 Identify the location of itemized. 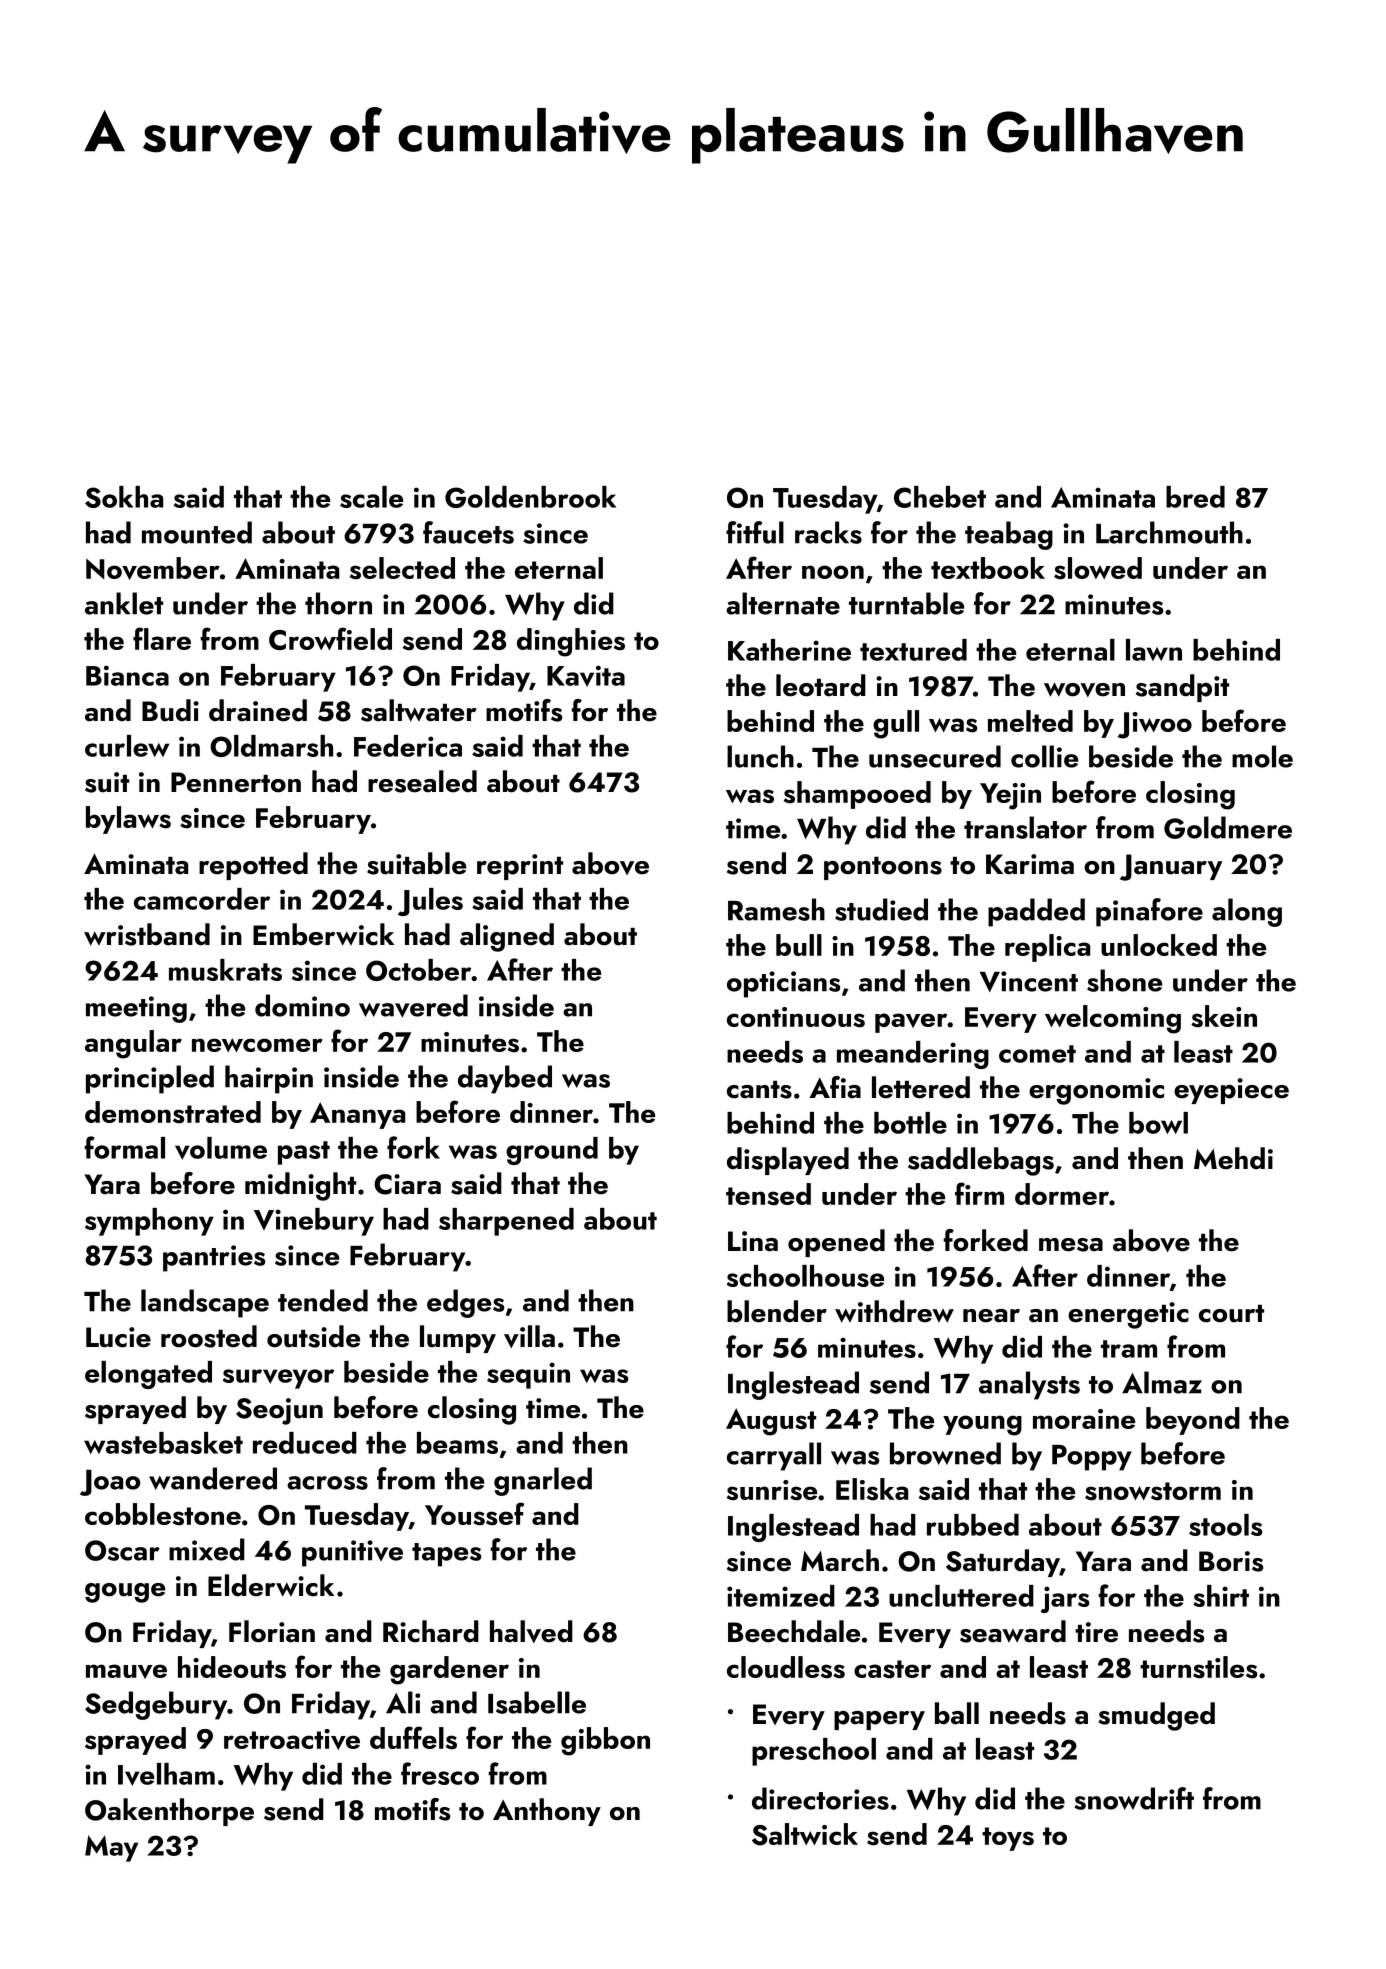
(781, 1596).
